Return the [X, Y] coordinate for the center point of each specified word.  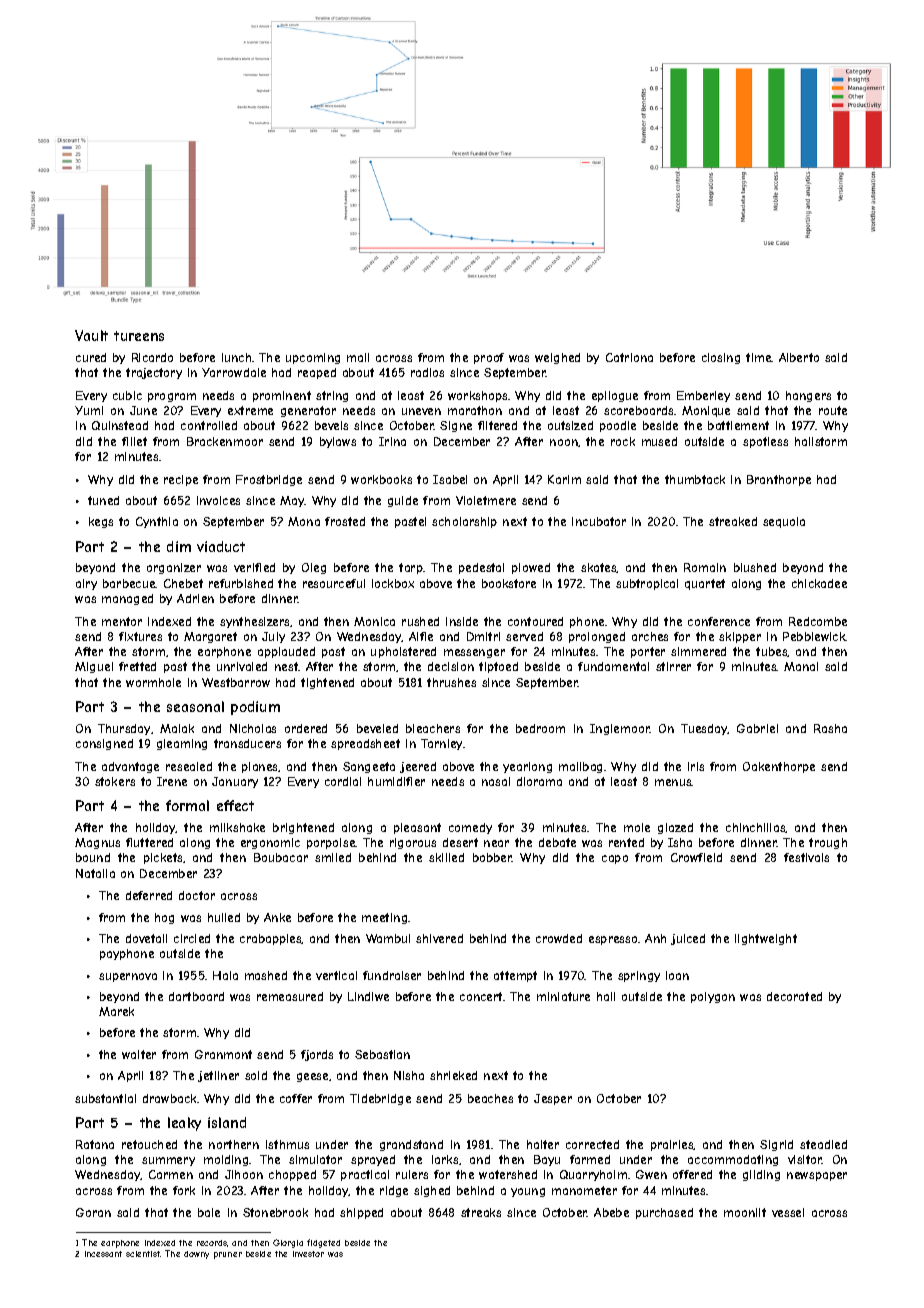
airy [86, 584]
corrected [592, 1144]
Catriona [629, 357]
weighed [557, 358]
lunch [236, 357]
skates [599, 568]
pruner [228, 1255]
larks [445, 1159]
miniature [563, 996]
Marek [116, 1011]
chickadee [819, 583]
